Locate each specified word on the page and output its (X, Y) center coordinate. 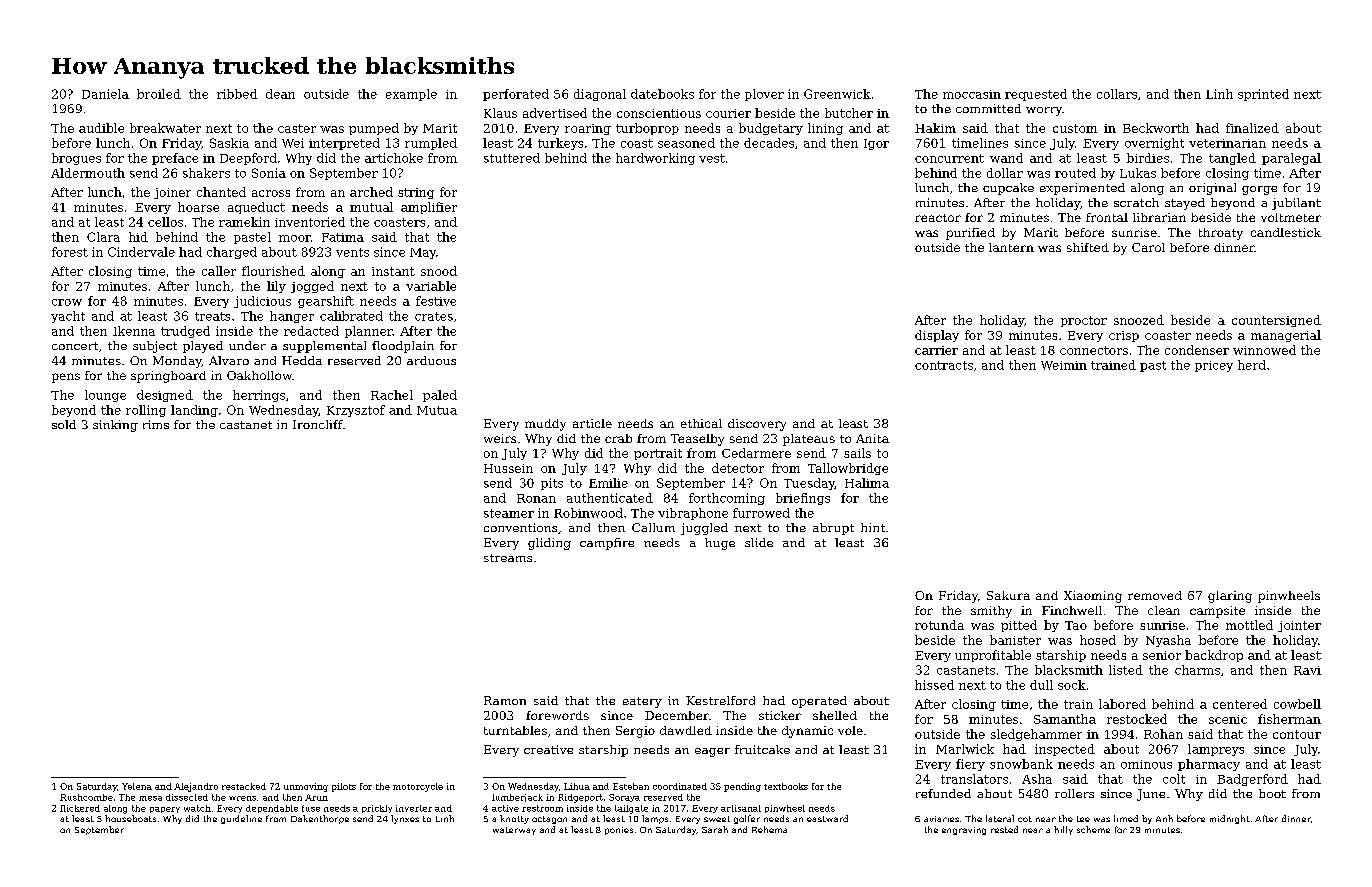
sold (64, 424)
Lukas (1138, 173)
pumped (374, 129)
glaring (1230, 597)
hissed (934, 685)
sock (1072, 685)
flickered (80, 808)
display (937, 336)
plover (764, 95)
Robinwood (588, 513)
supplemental (324, 347)
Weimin (1064, 365)
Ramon (505, 700)
